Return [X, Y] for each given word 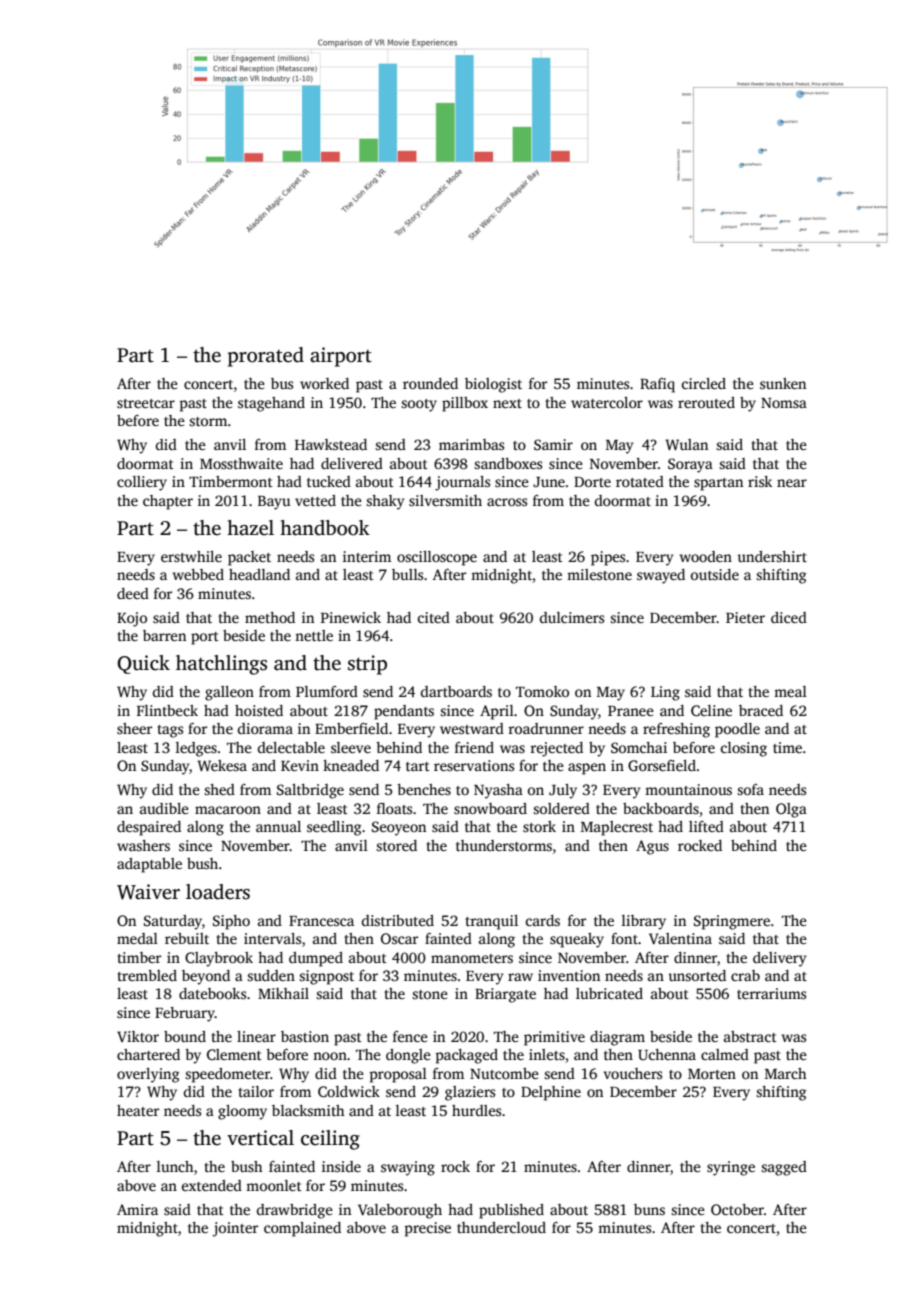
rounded [430, 383]
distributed [398, 920]
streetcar [146, 403]
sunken [783, 383]
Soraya [690, 465]
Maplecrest [617, 828]
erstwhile [191, 556]
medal [137, 938]
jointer [235, 1229]
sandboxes [508, 463]
